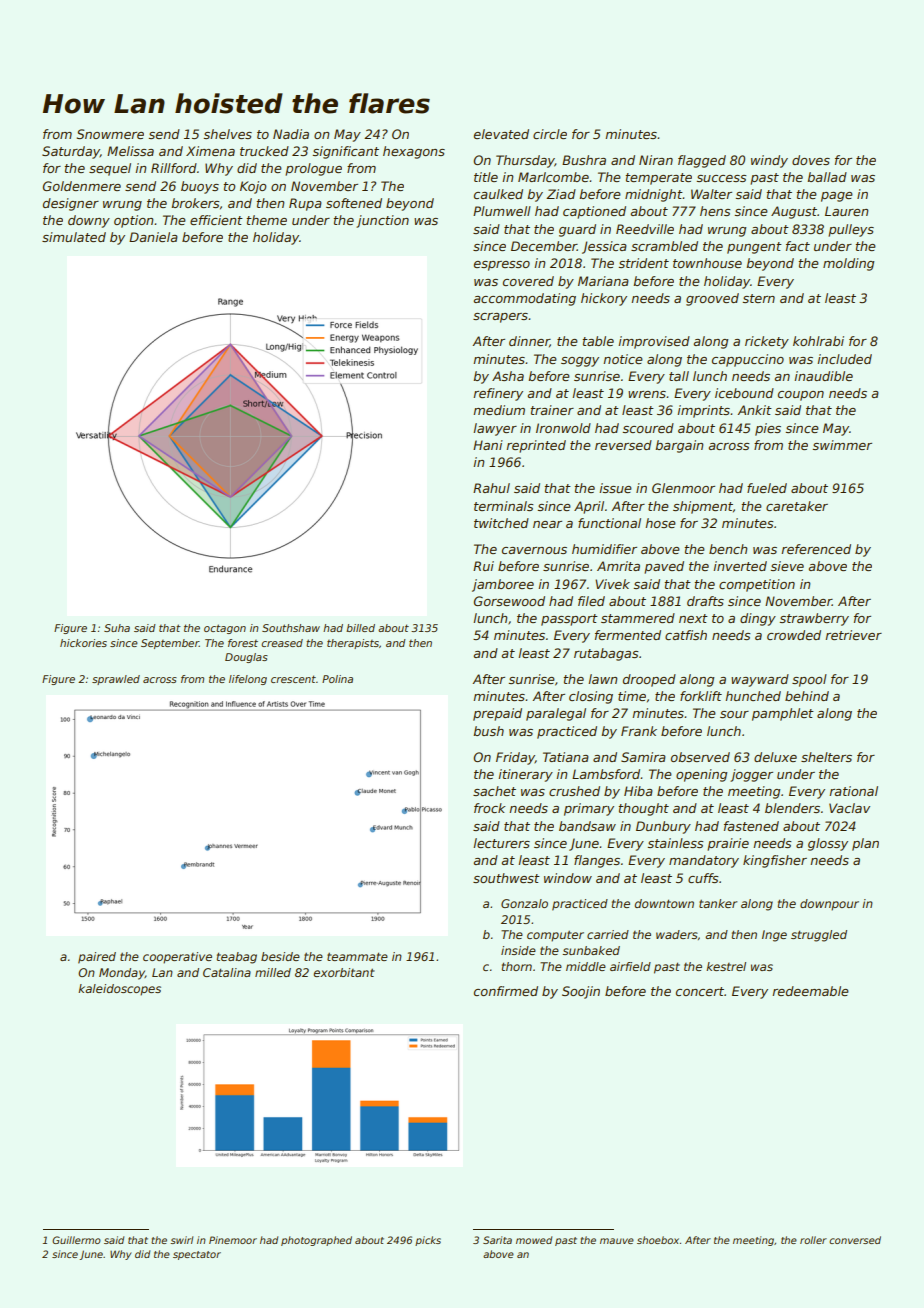 The height and width of the image is (1308, 924). Describe the element at coordinates (233, 1240) in the image. I see `Pinemoor` at that location.
